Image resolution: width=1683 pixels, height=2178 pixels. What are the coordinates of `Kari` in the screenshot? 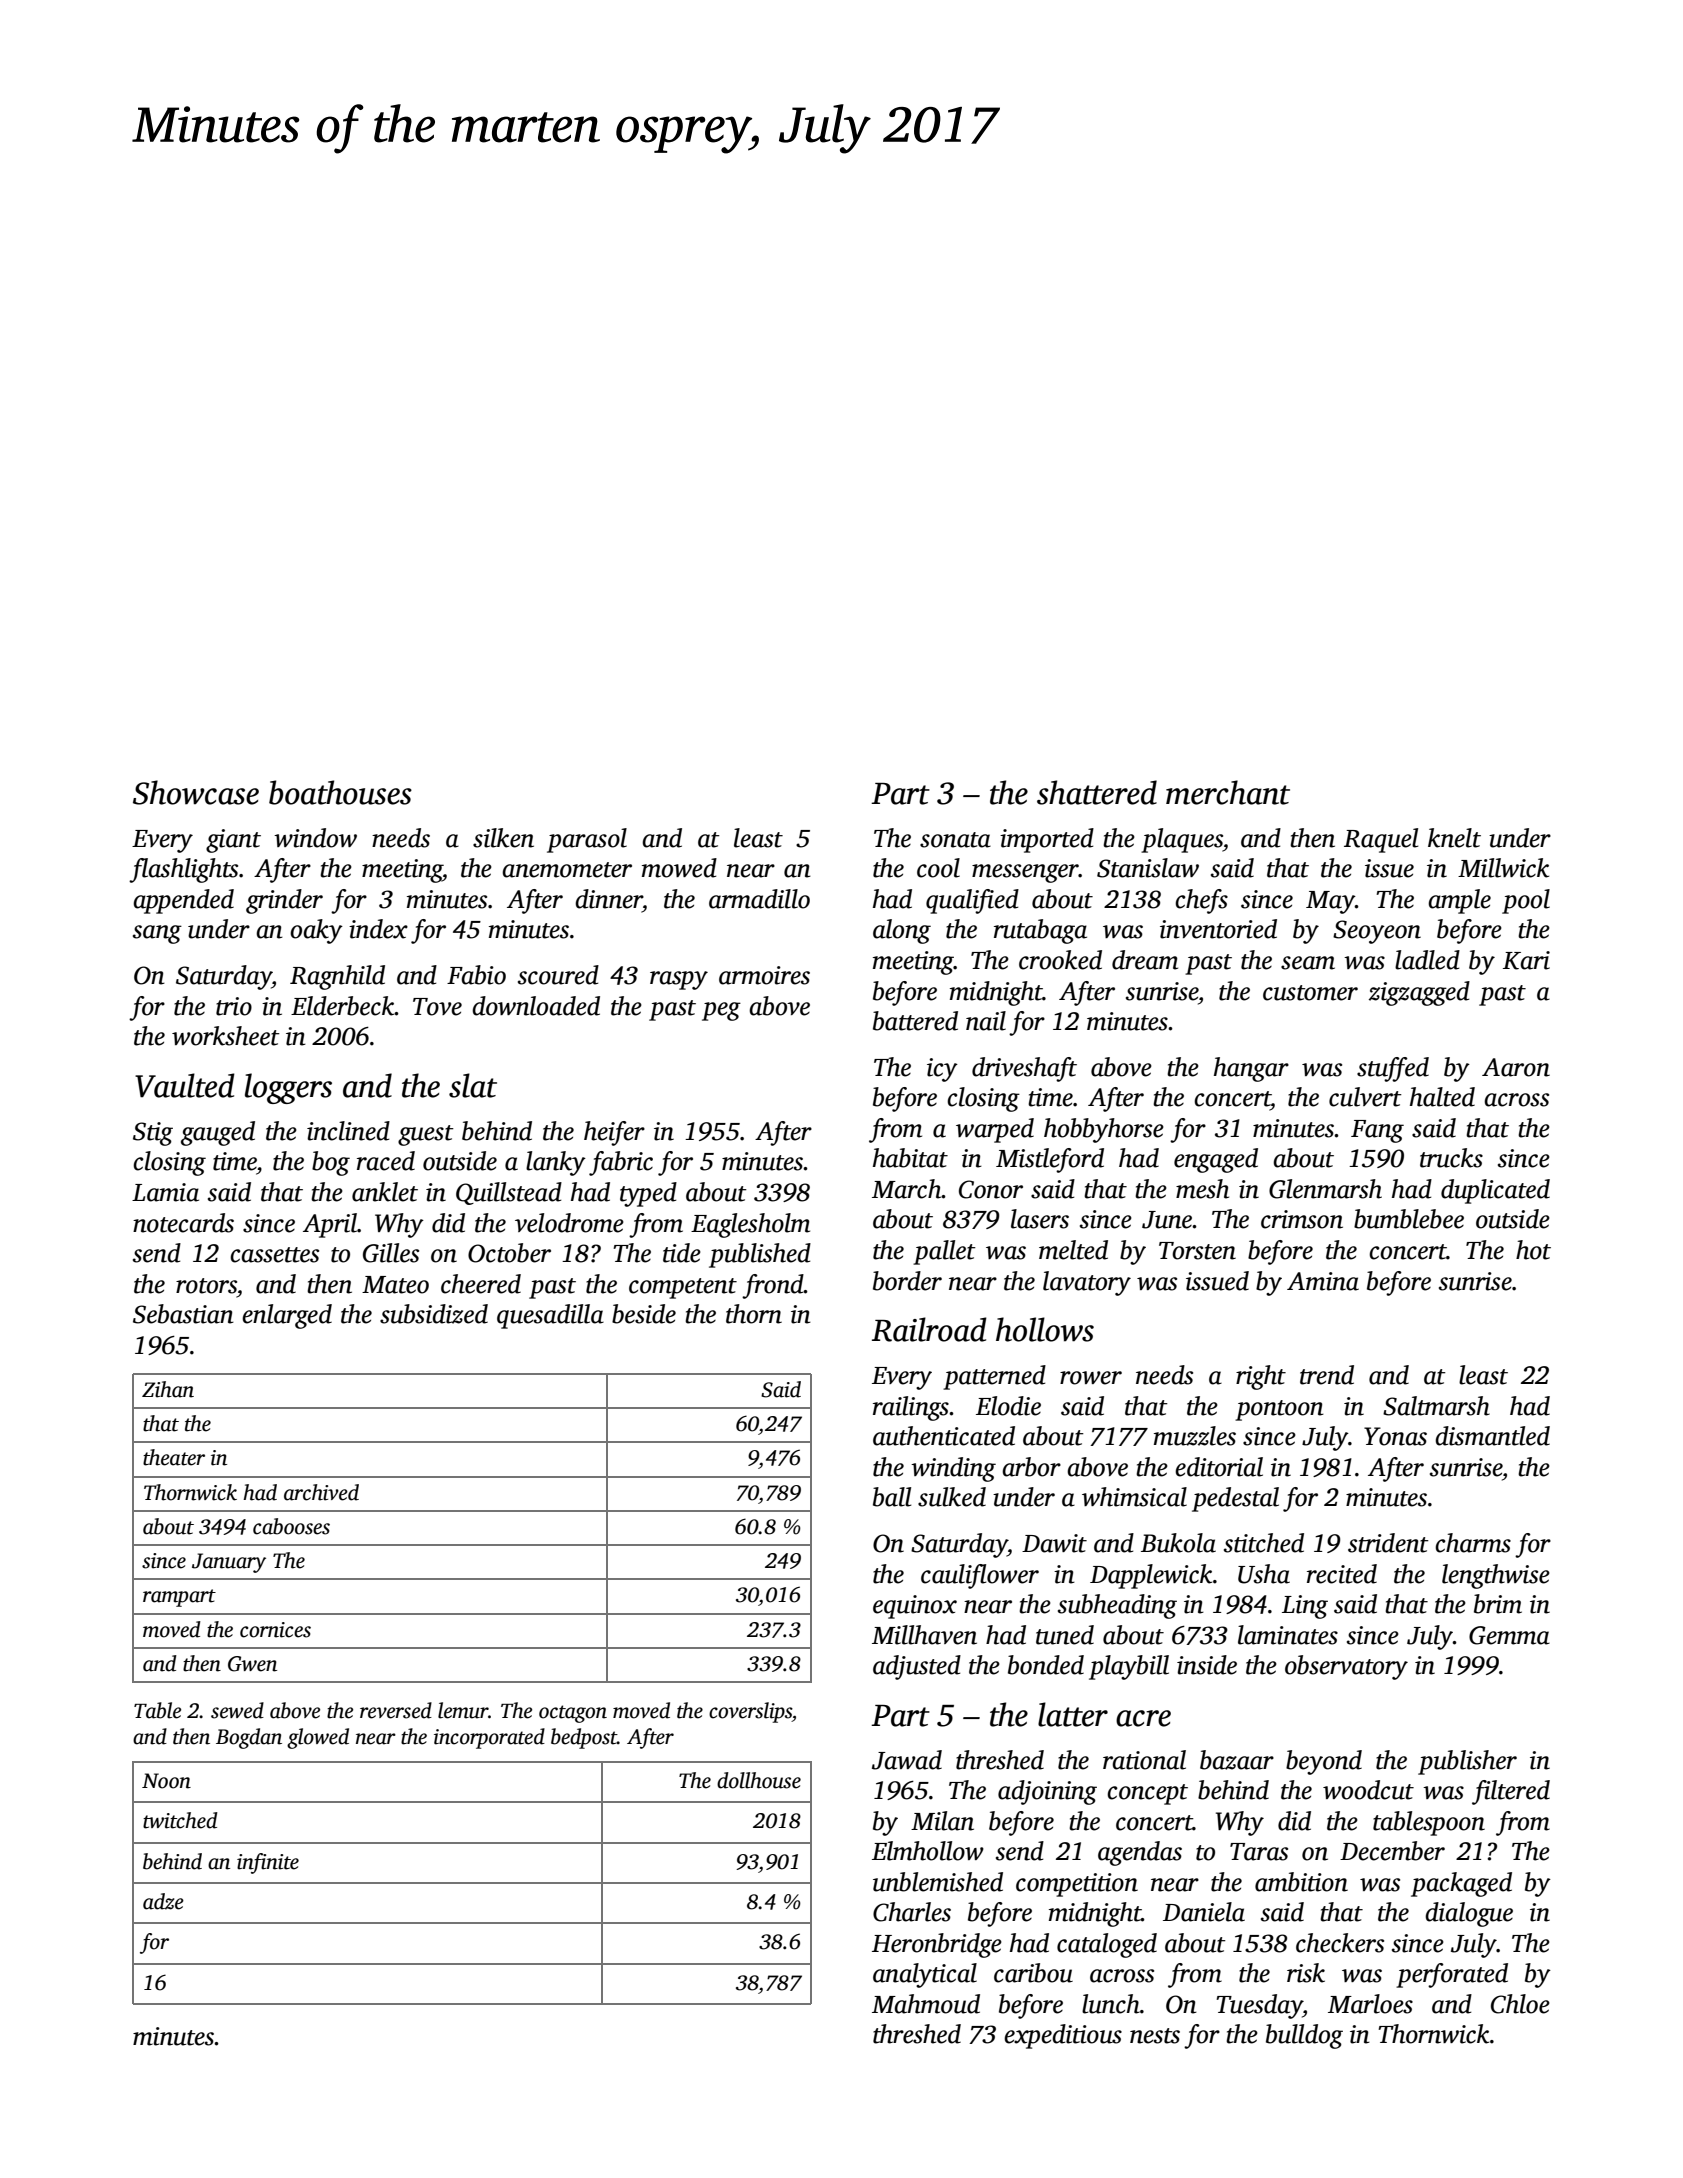 It's located at (1526, 960).
